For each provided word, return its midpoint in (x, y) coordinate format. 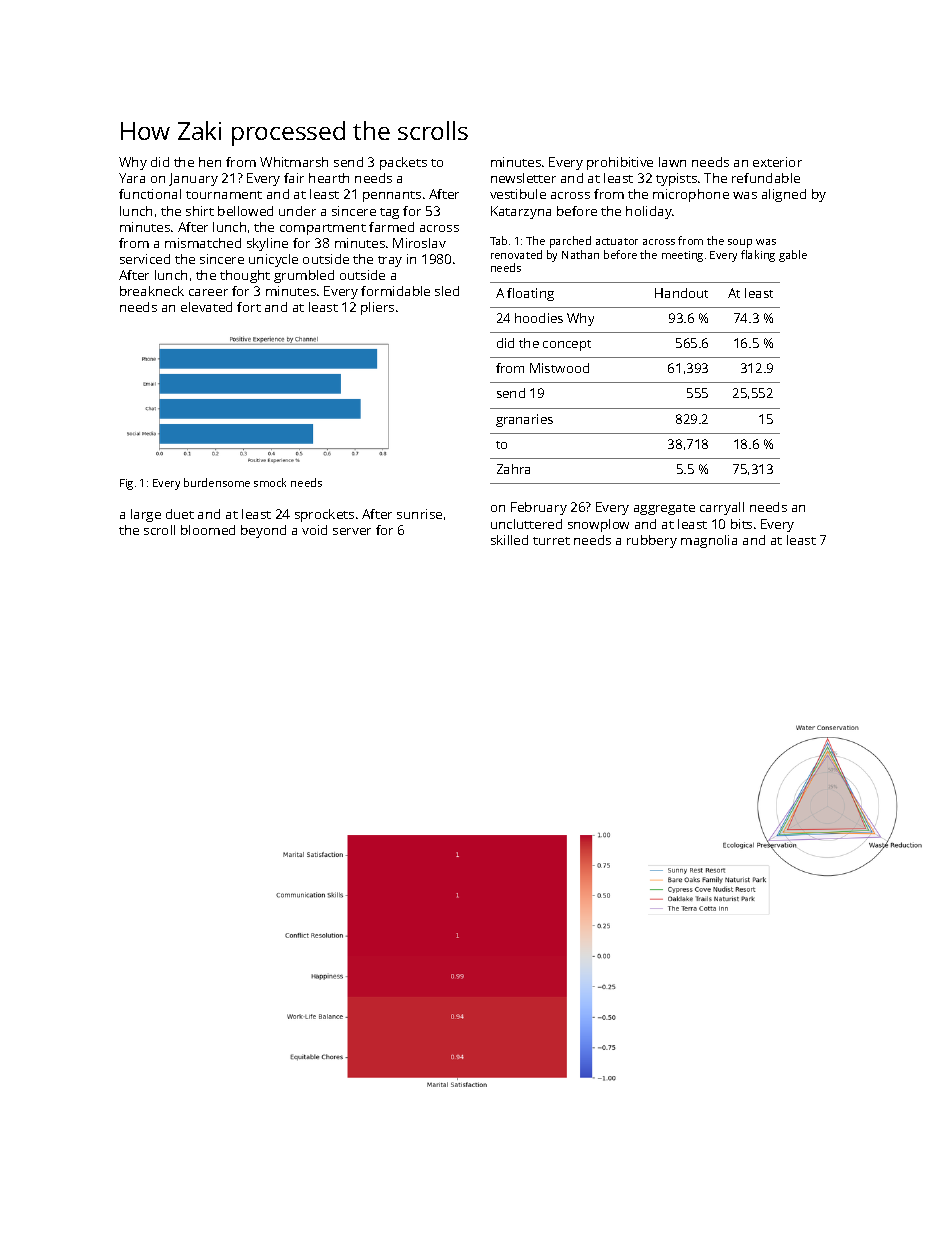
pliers (377, 308)
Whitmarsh (294, 162)
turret (551, 541)
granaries (524, 420)
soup (740, 243)
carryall (722, 508)
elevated (206, 307)
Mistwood (559, 368)
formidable (395, 291)
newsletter (523, 178)
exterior (777, 162)
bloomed (208, 530)
